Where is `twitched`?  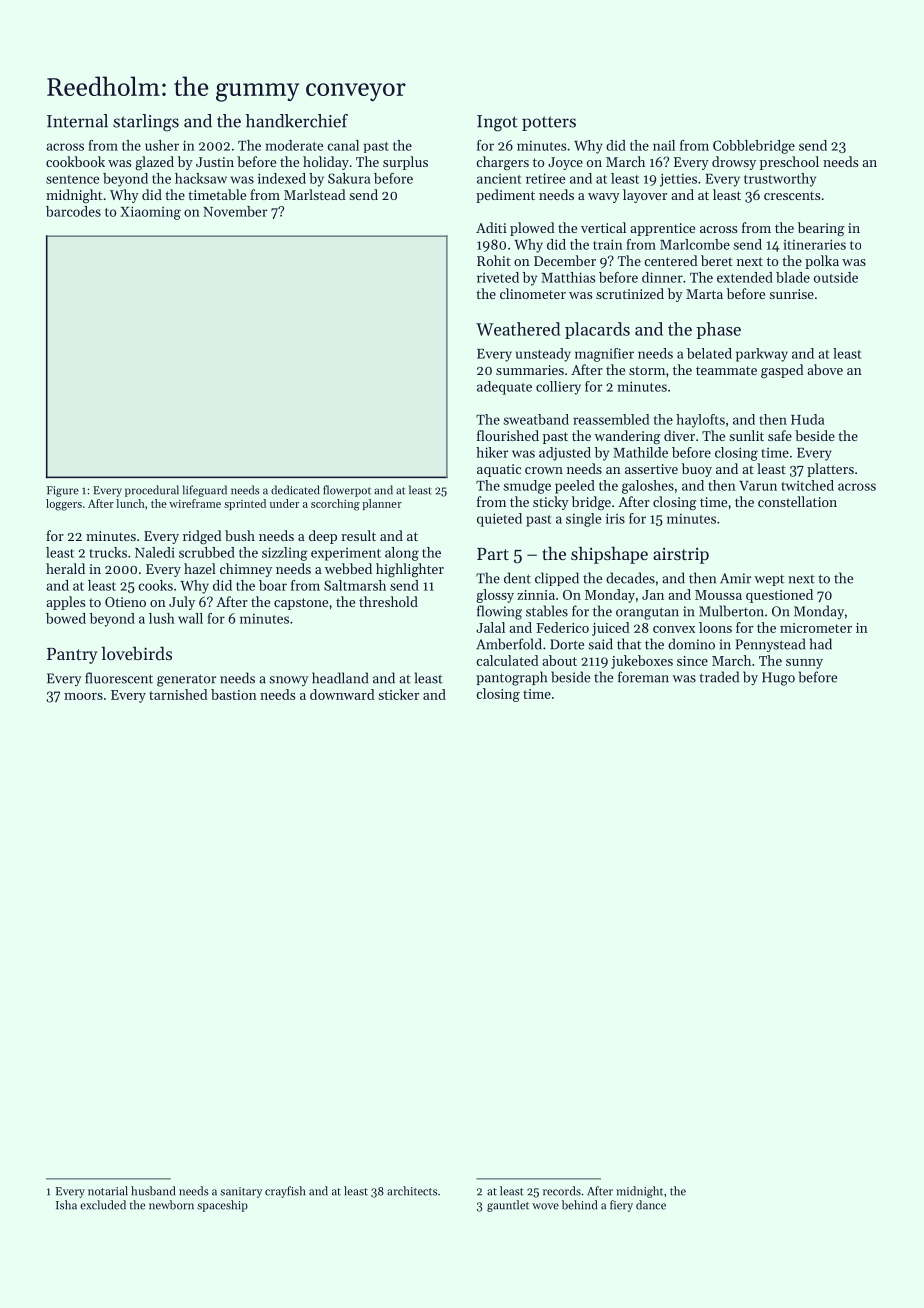
twitched is located at coordinates (808, 485).
